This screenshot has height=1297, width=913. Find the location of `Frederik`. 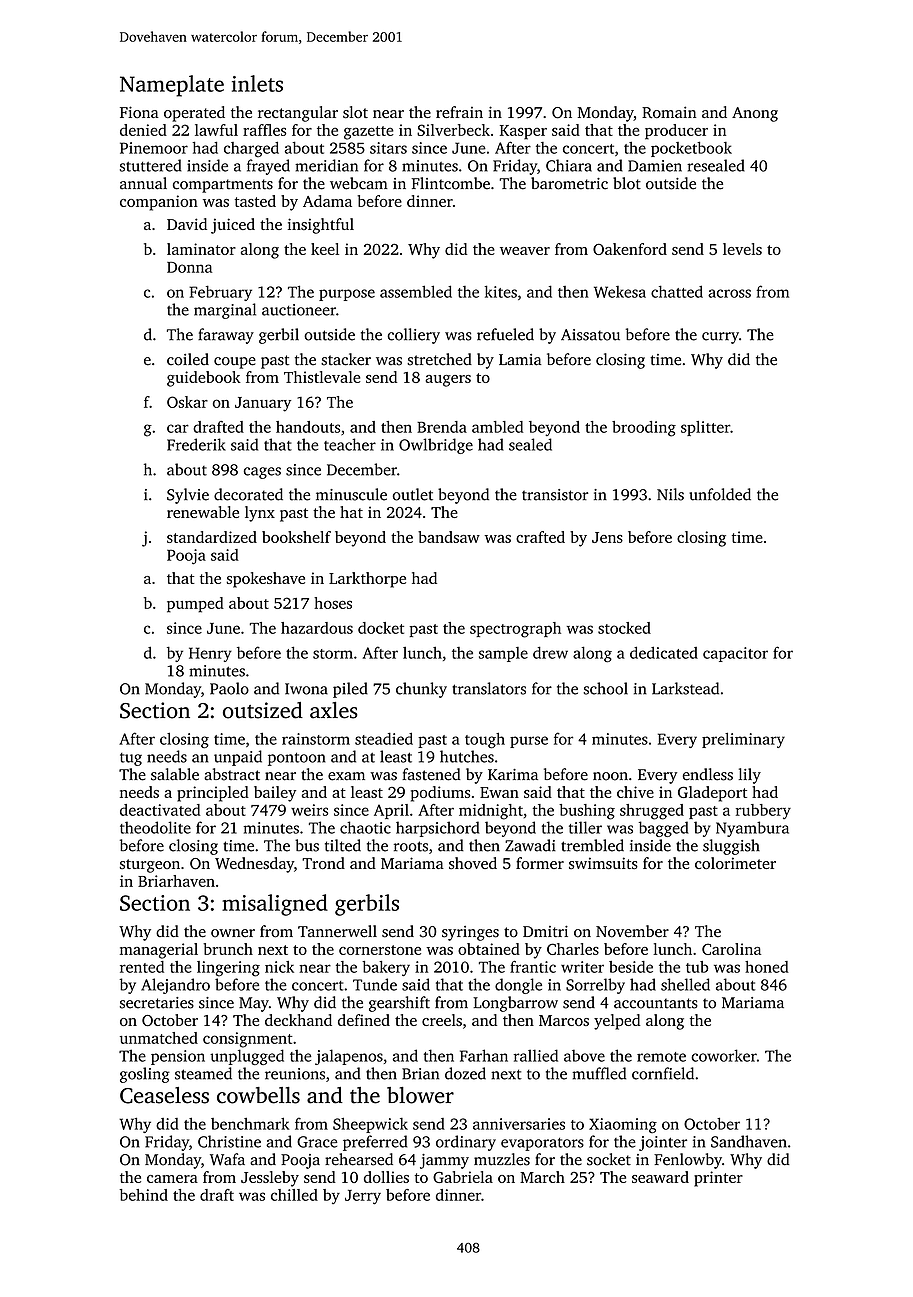

Frederik is located at coordinates (196, 444).
